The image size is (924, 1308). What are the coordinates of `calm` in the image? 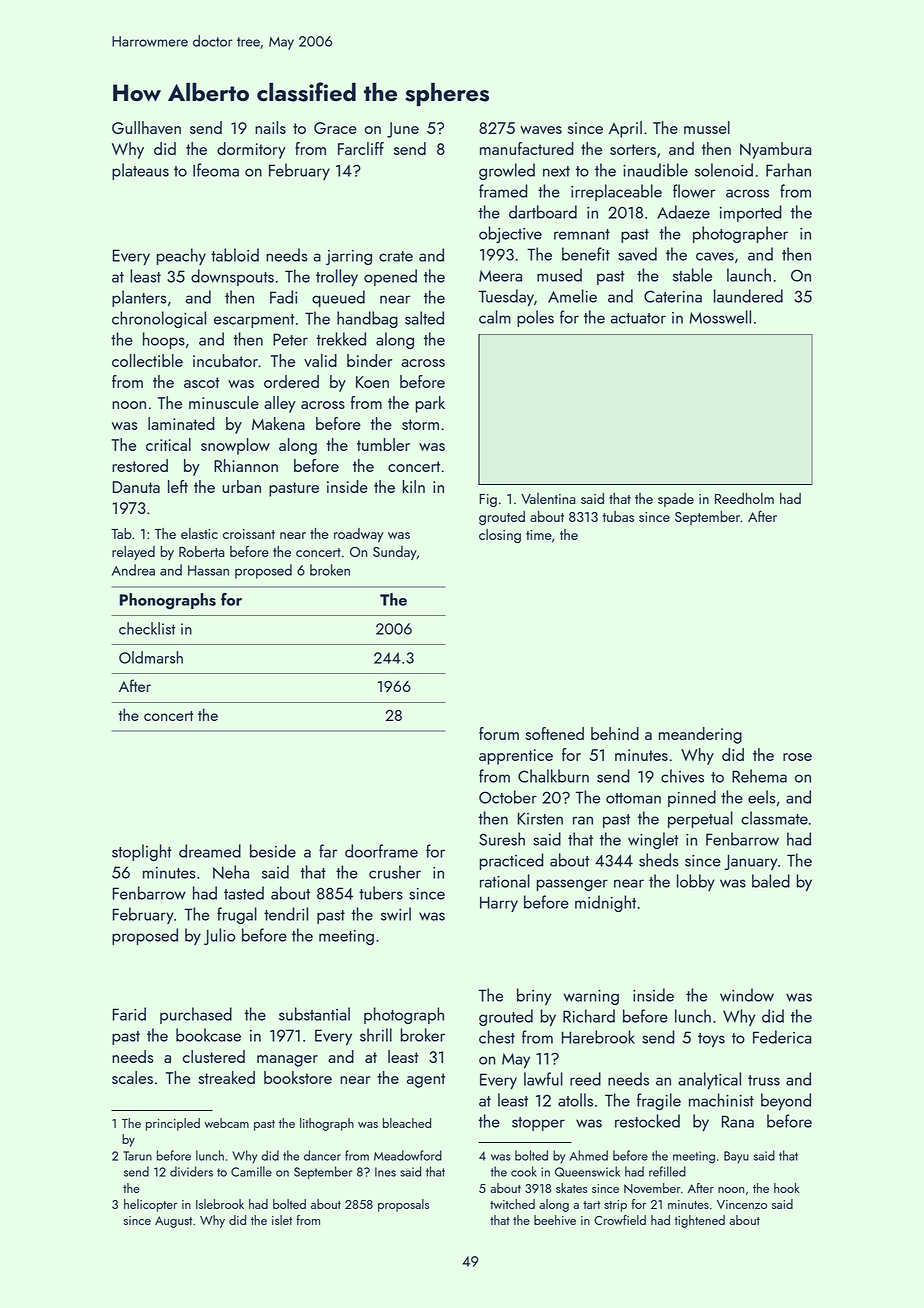 It's located at (495, 317).
